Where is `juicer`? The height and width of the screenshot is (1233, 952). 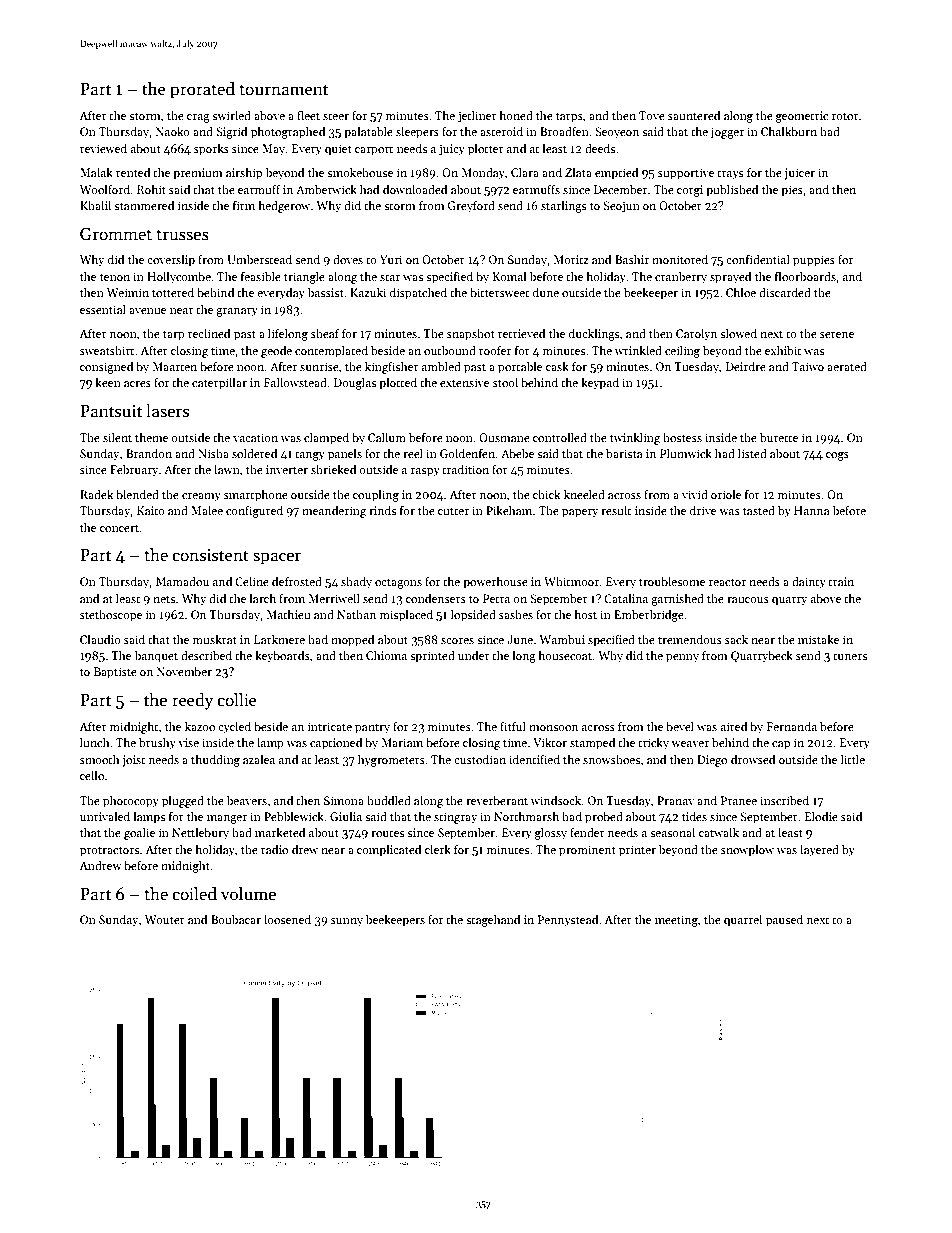 juicer is located at coordinates (799, 174).
